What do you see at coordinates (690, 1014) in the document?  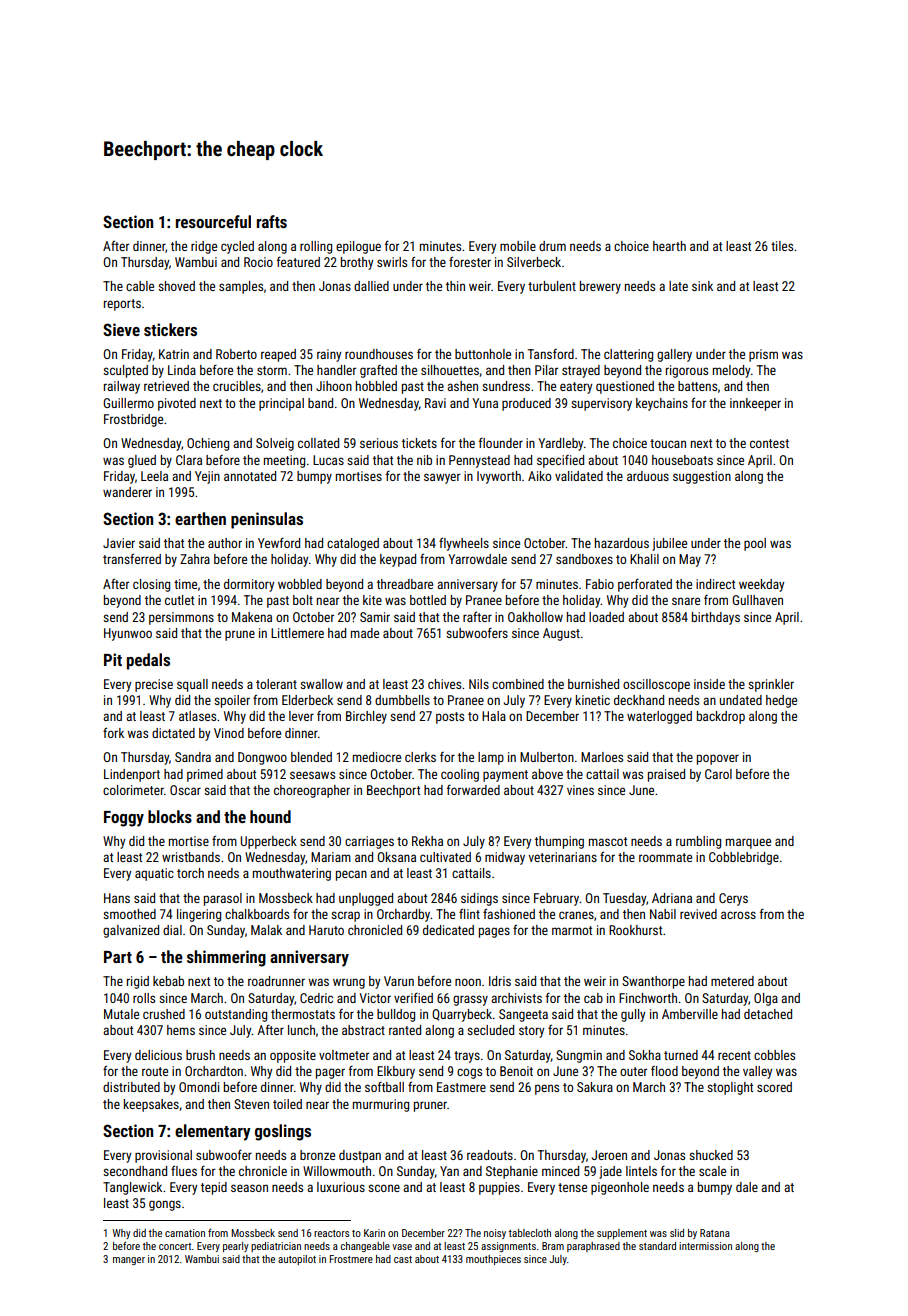 I see `Amberville` at bounding box center [690, 1014].
